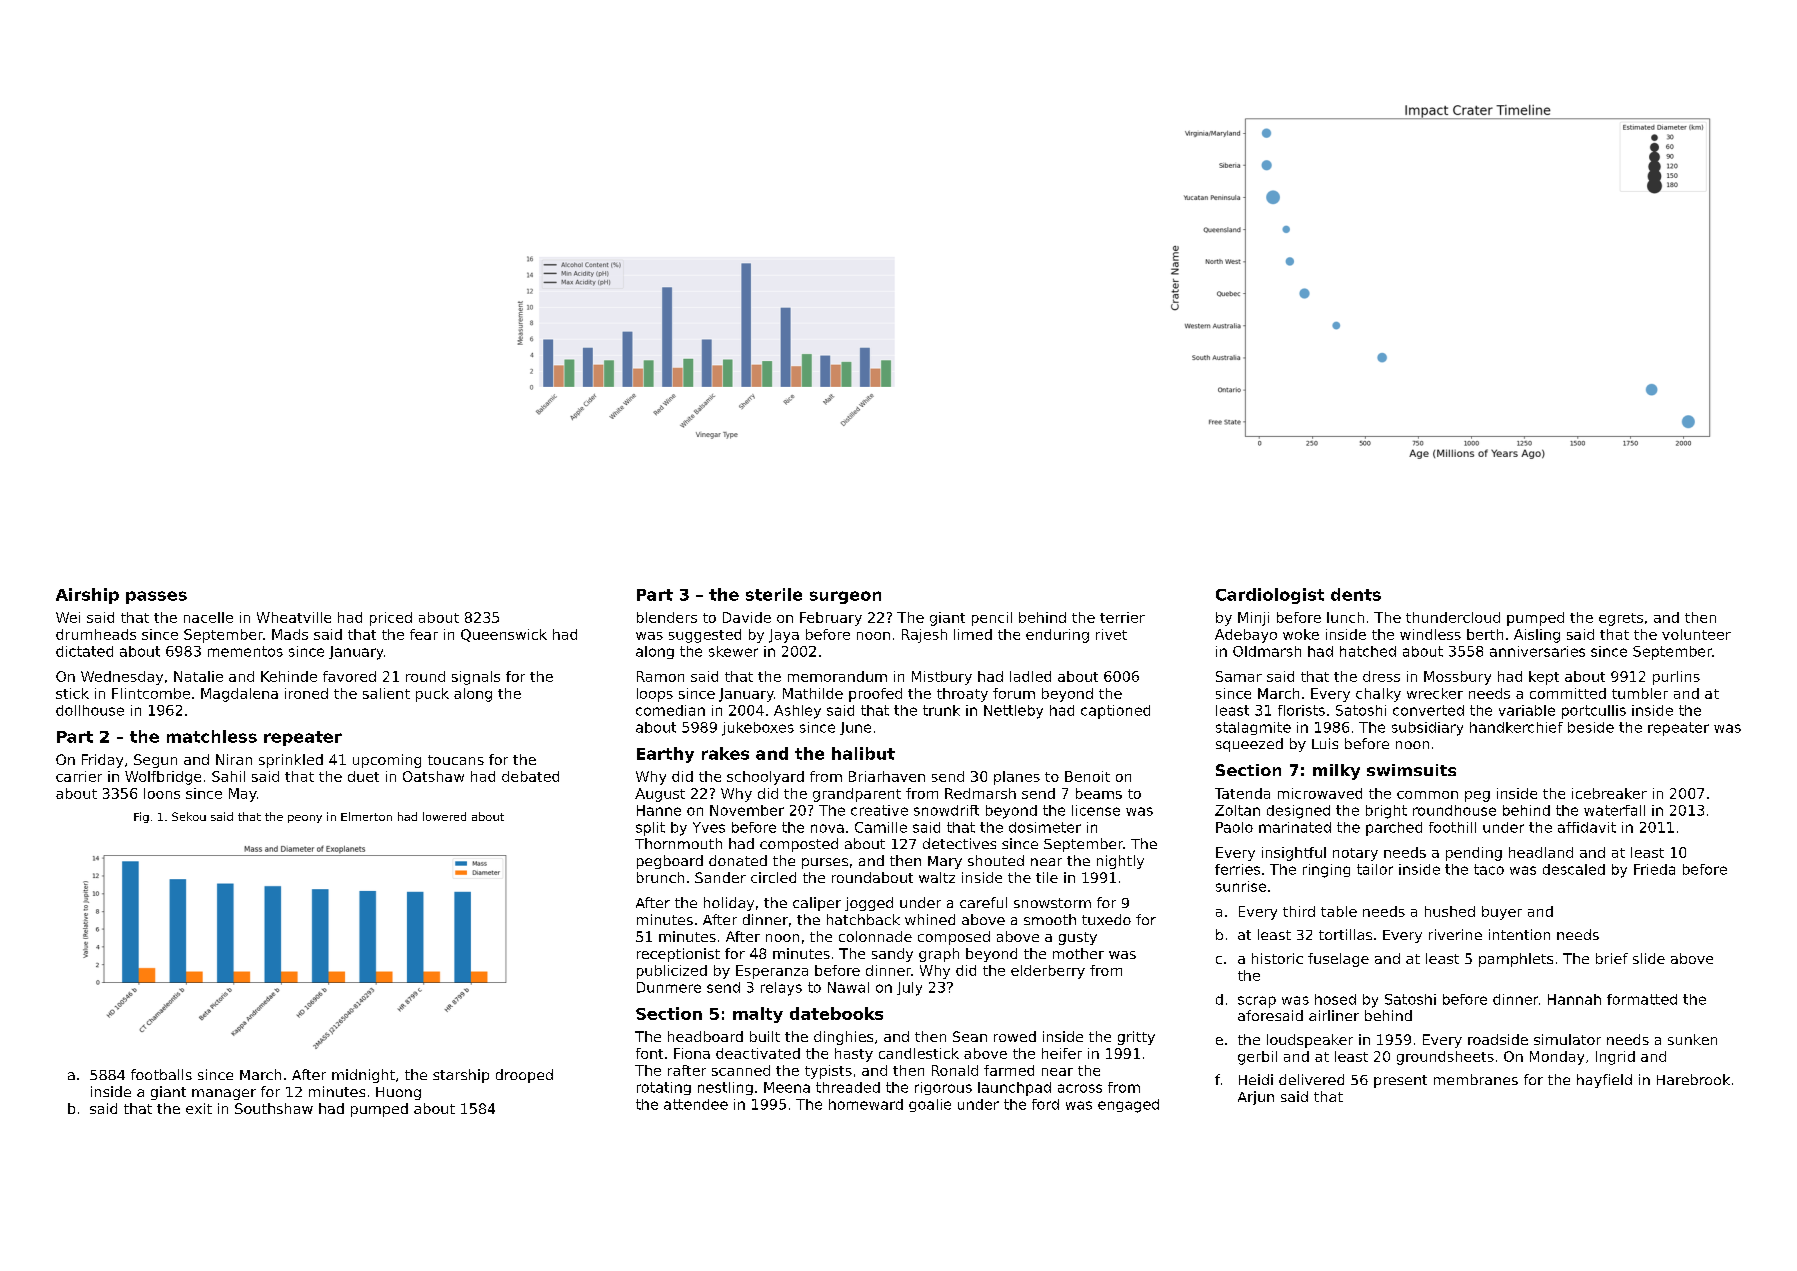 The height and width of the document is (1271, 1797). I want to click on slide, so click(1649, 958).
